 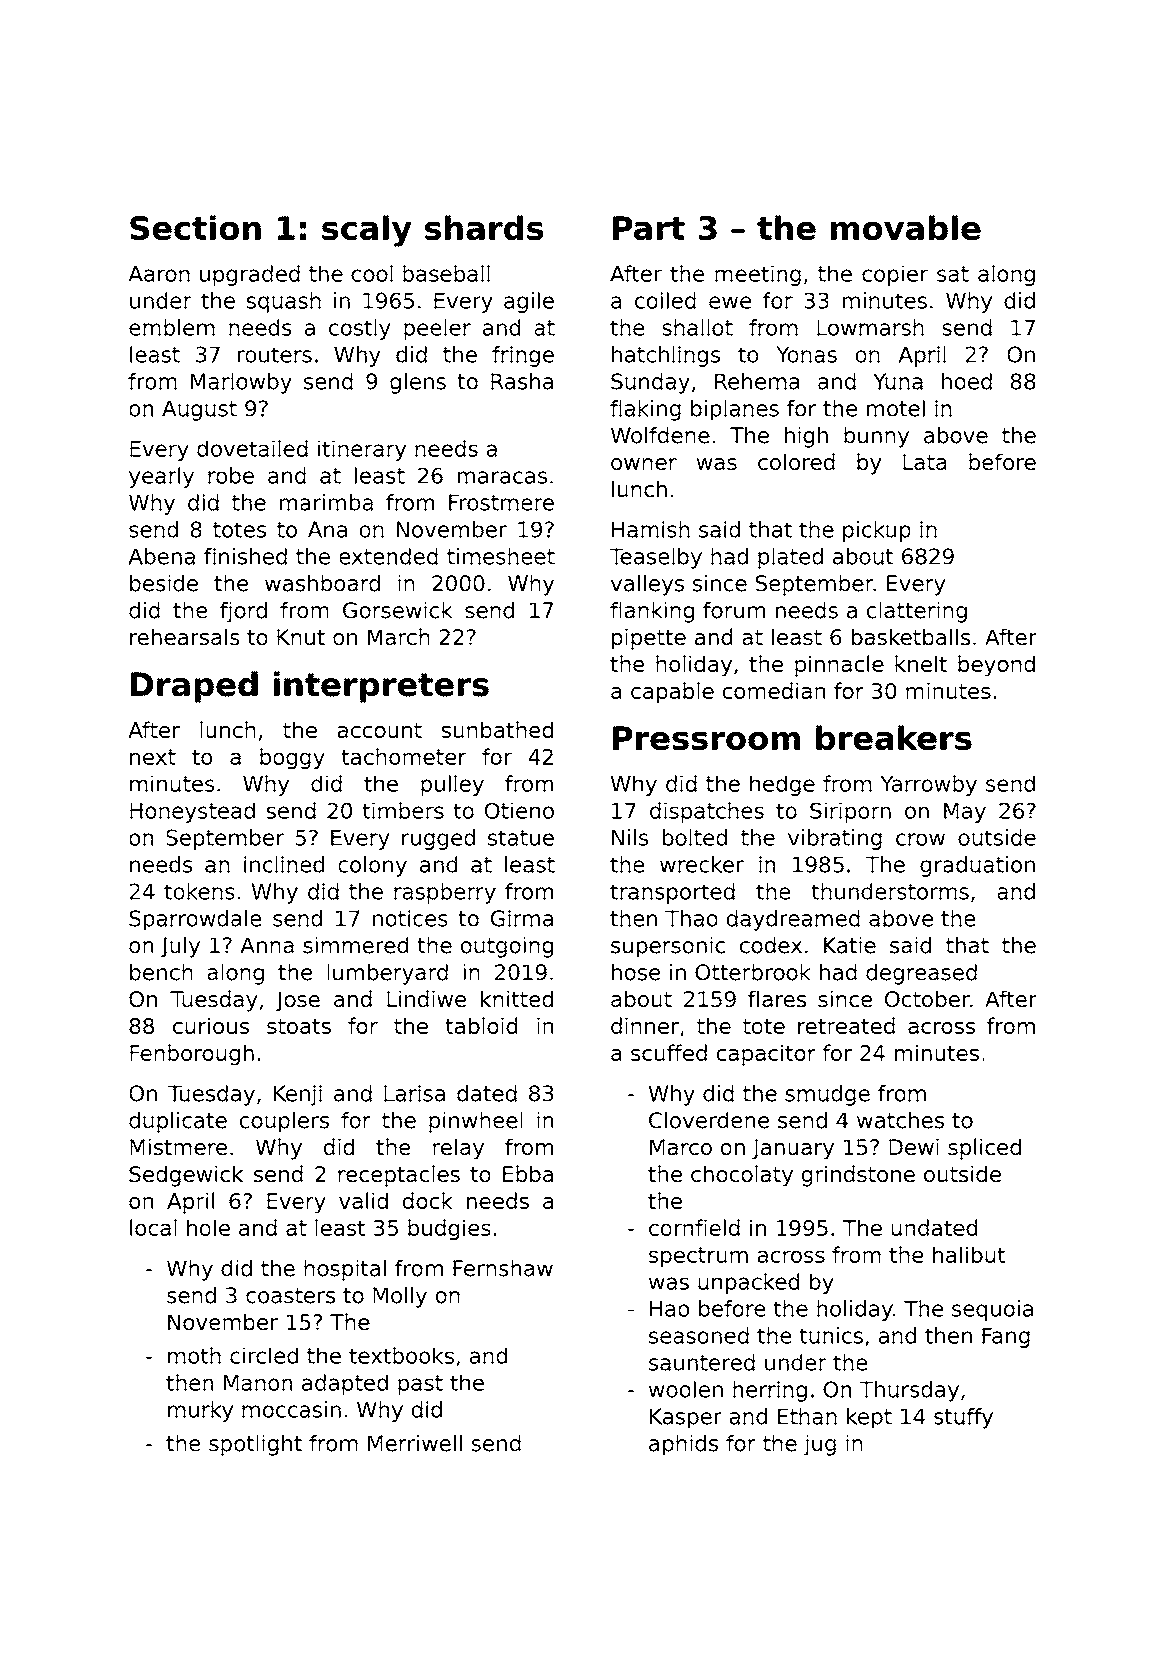 I want to click on colony, so click(x=372, y=866).
